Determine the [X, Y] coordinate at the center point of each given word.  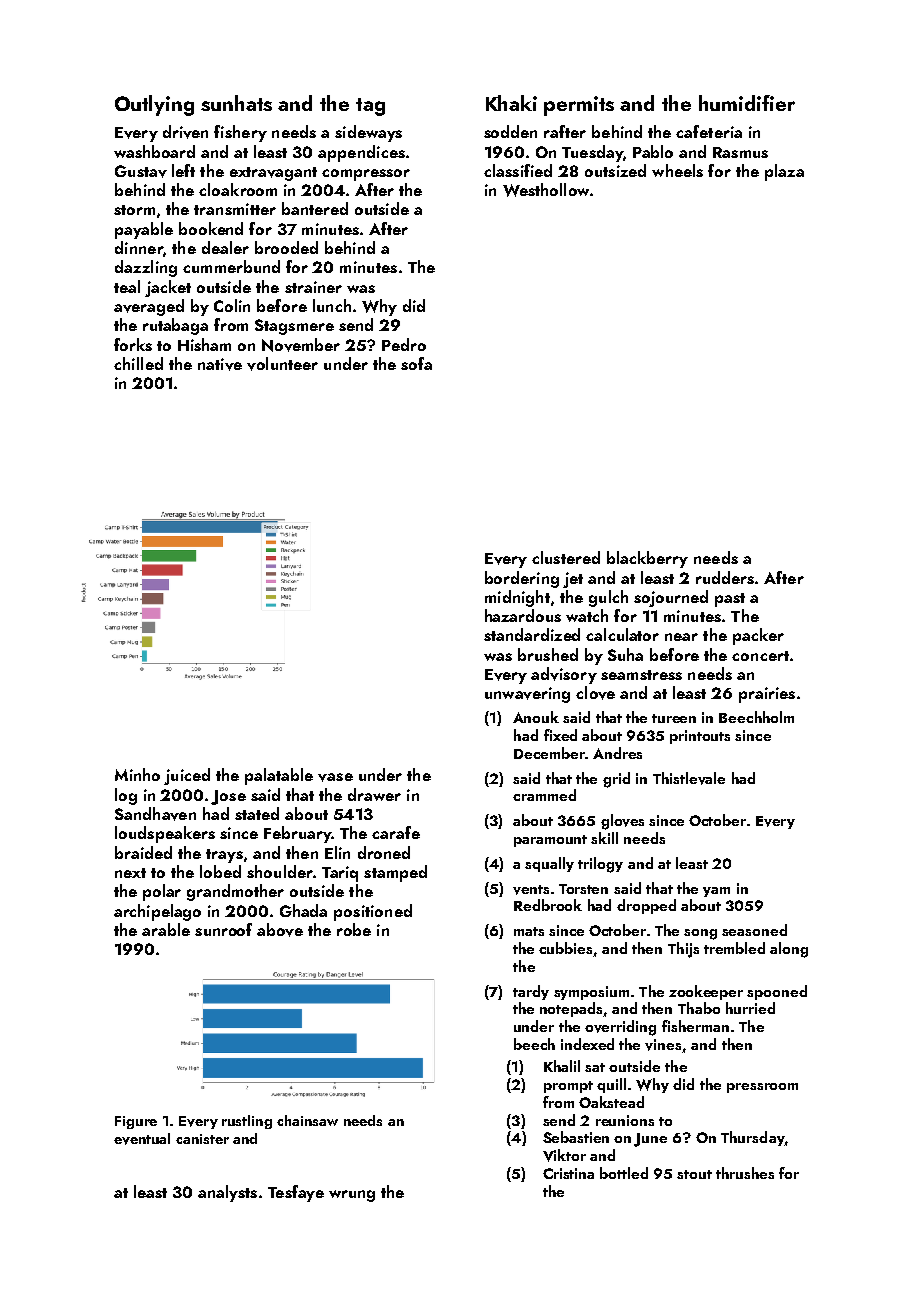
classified [518, 170]
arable [166, 929]
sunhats [236, 103]
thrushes [745, 1173]
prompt [568, 1087]
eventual [142, 1139]
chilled [138, 363]
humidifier [747, 103]
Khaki [511, 103]
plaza [784, 172]
